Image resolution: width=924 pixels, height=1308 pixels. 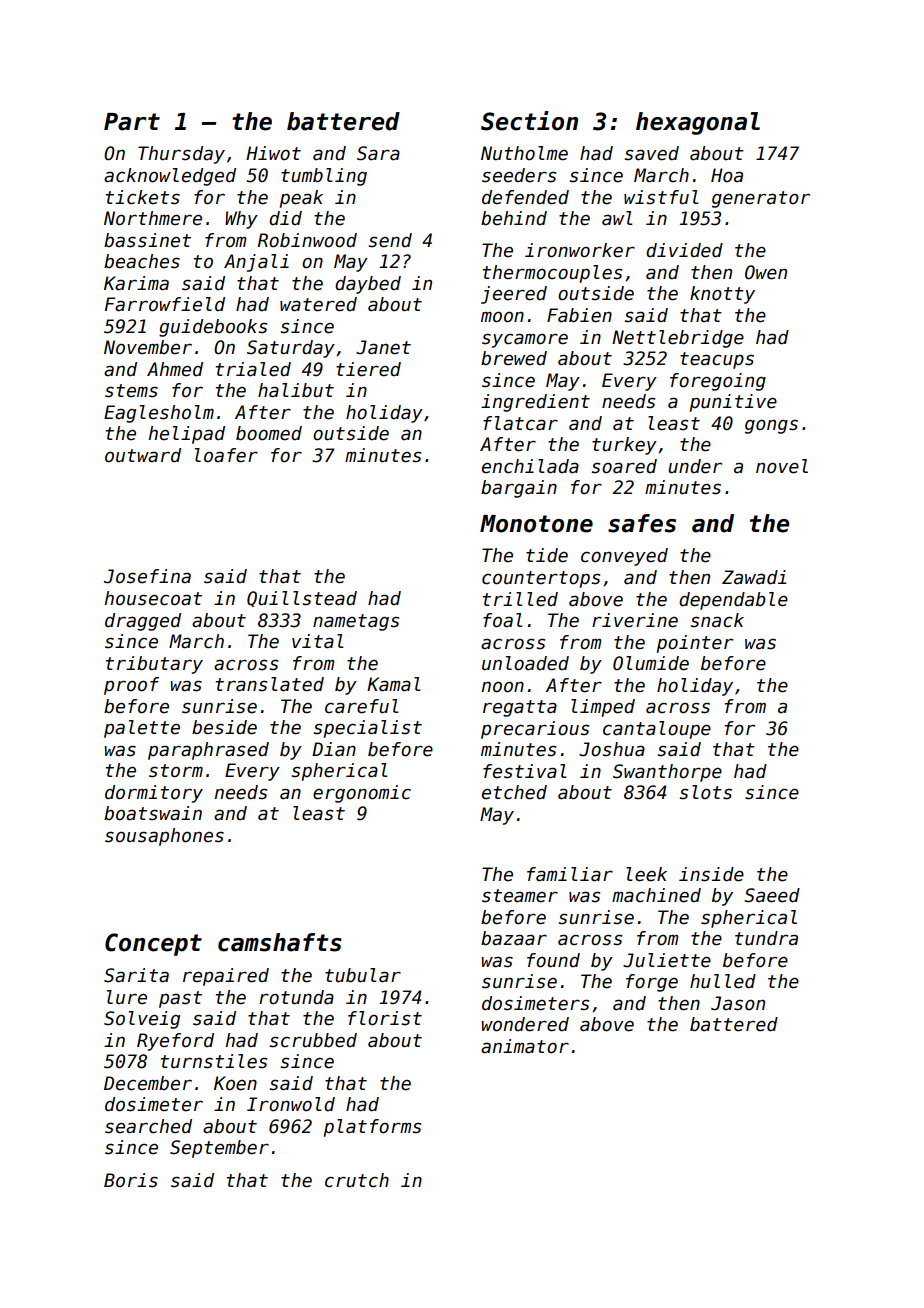 What do you see at coordinates (754, 577) in the screenshot?
I see `Zawadi` at bounding box center [754, 577].
